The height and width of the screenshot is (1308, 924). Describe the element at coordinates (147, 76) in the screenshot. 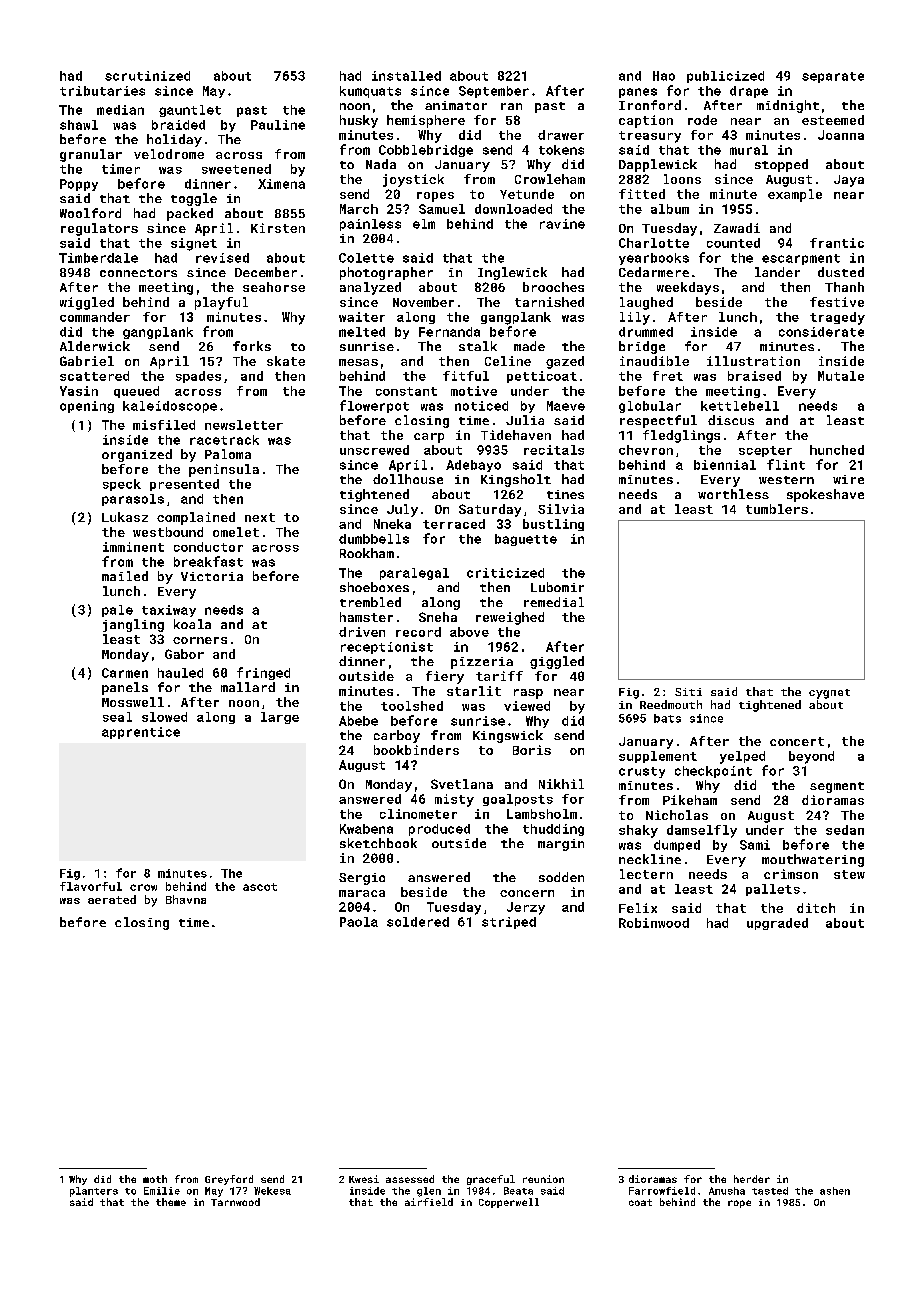

I see `scrutinized` at that location.
